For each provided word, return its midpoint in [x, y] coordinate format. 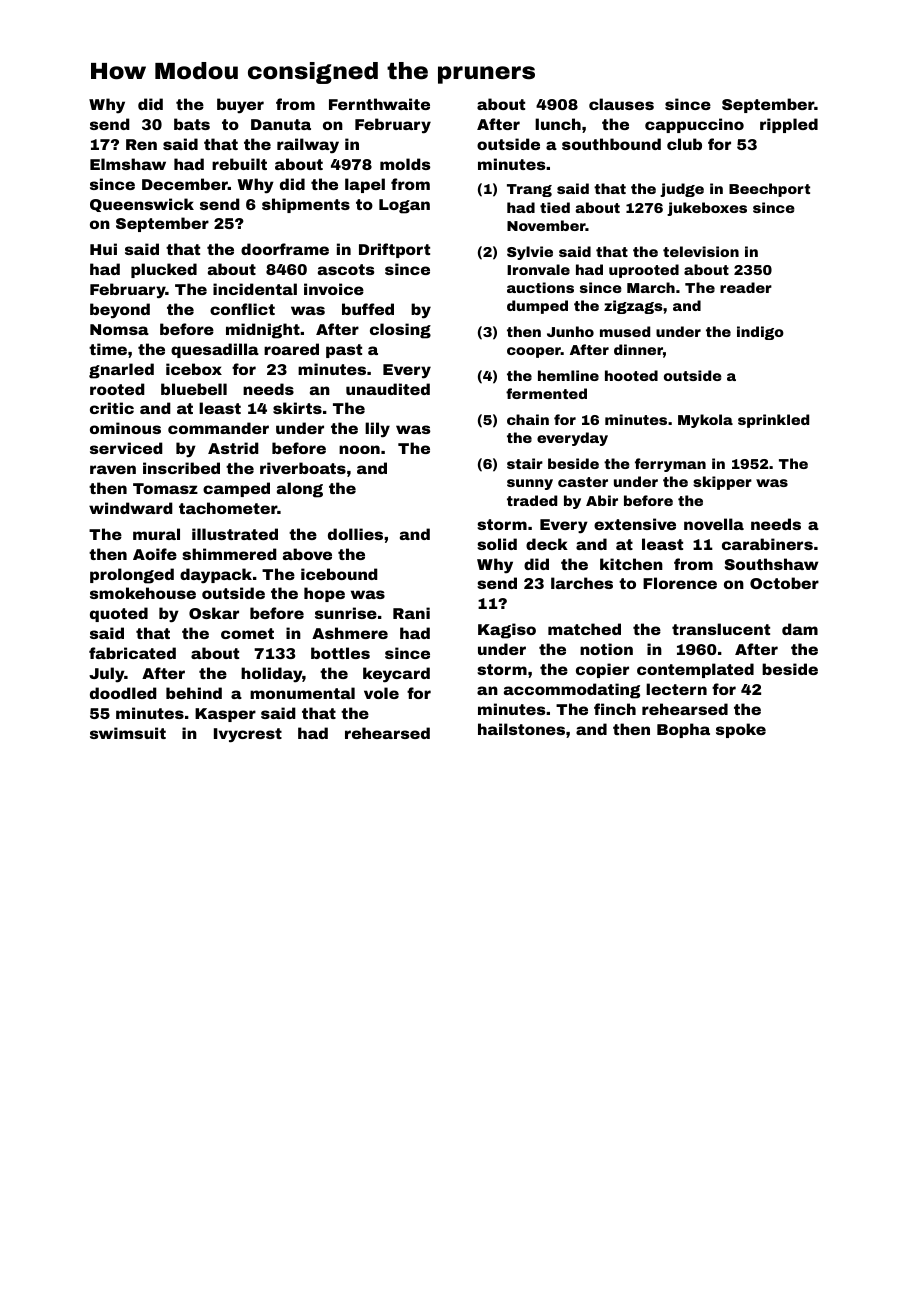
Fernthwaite [379, 104]
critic [112, 408]
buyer [240, 106]
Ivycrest [248, 735]
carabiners [767, 544]
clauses [621, 104]
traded [532, 500]
